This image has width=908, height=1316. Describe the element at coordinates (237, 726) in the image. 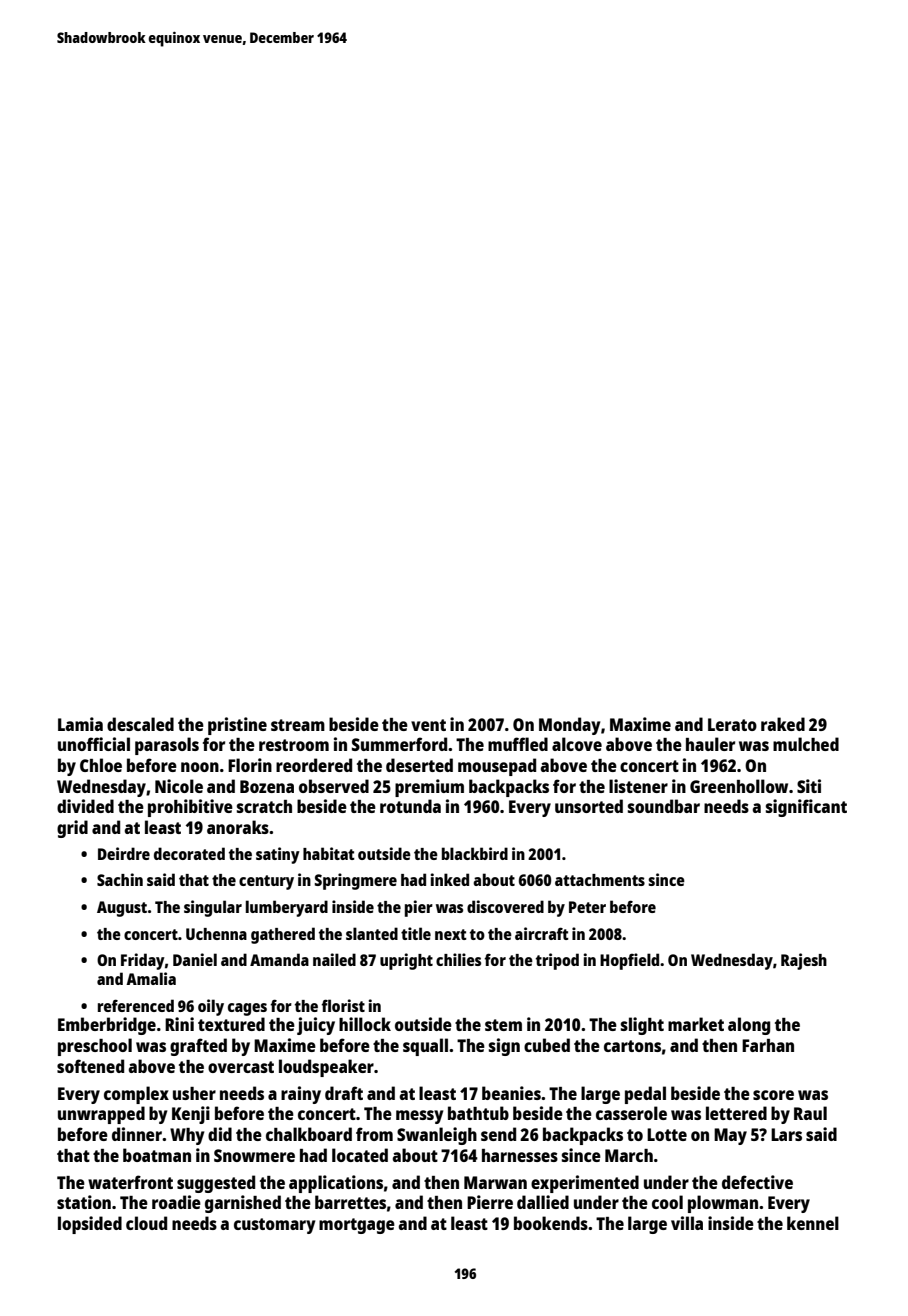

I see `pristine` at that location.
